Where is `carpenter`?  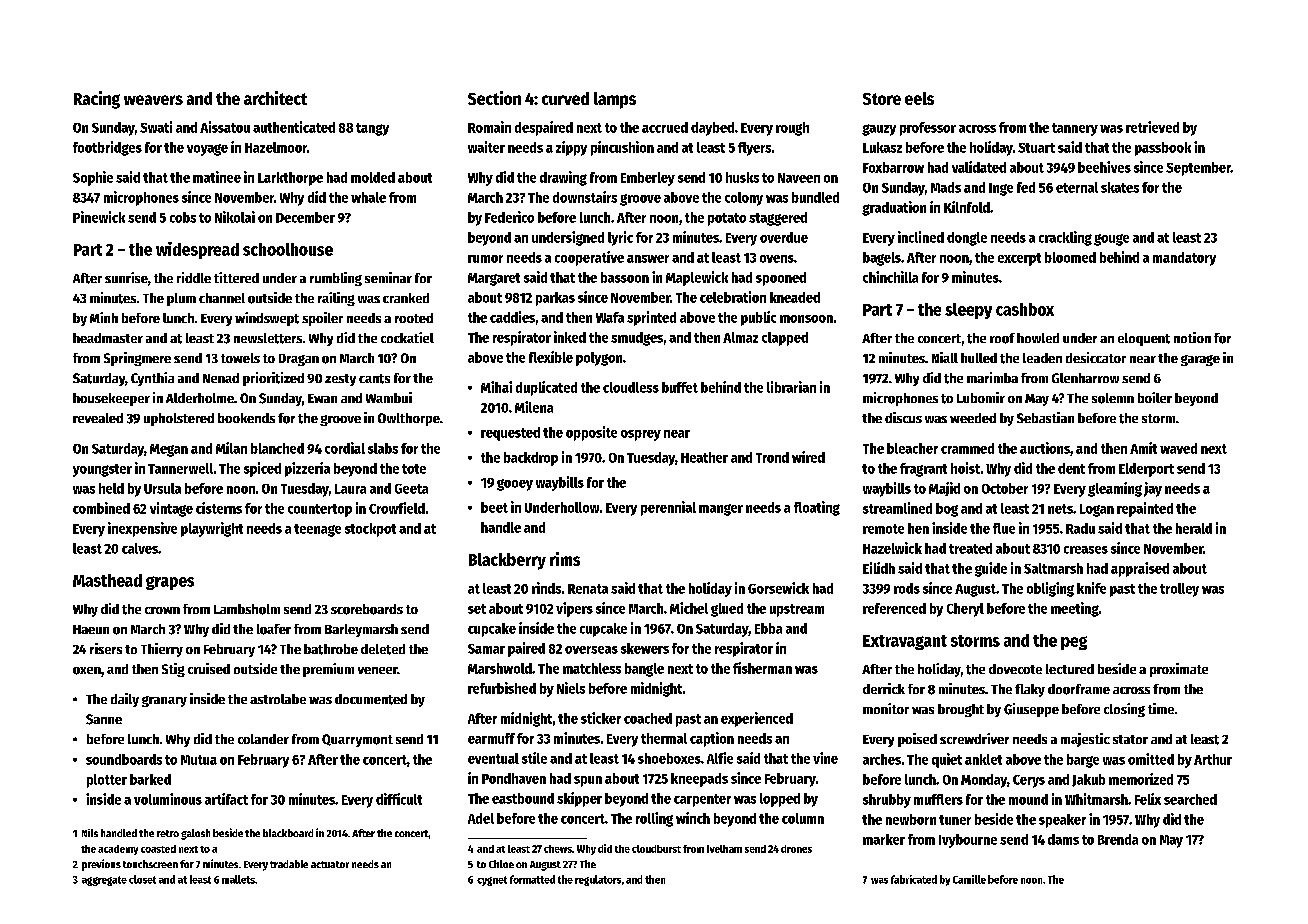 carpenter is located at coordinates (702, 800).
